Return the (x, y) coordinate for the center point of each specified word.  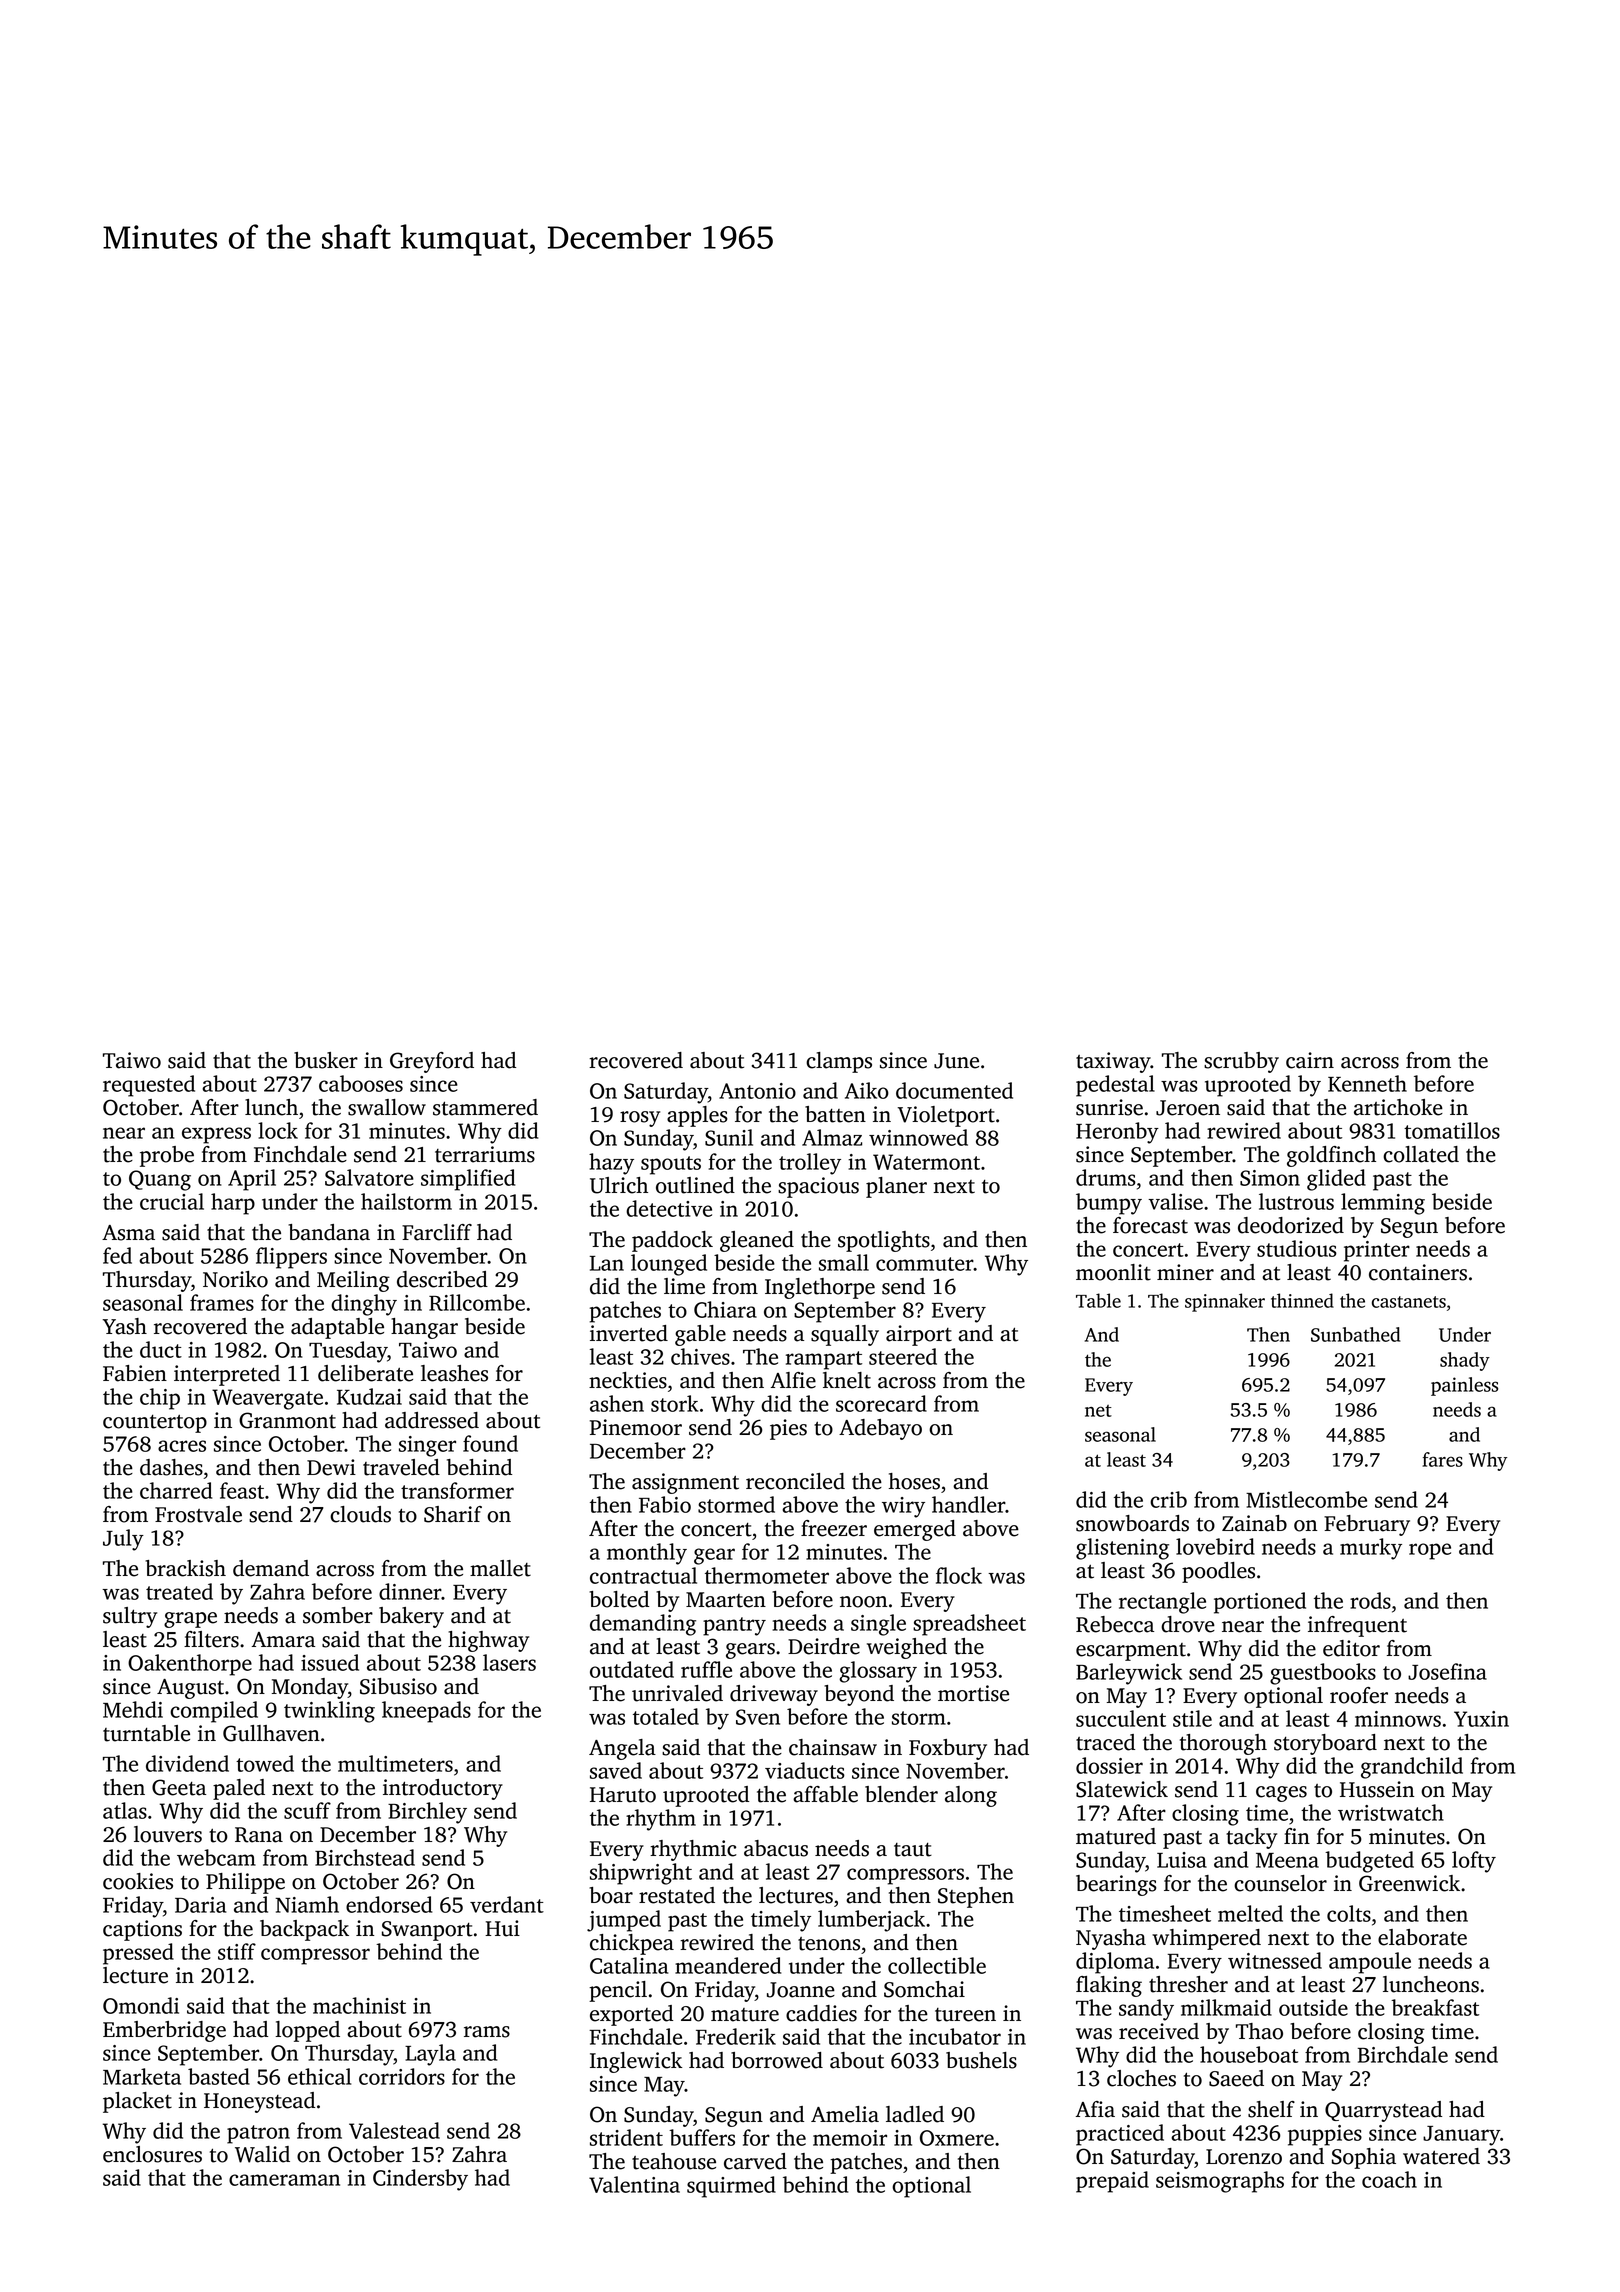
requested (149, 1086)
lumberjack (871, 1921)
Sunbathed (1355, 1334)
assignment (685, 1483)
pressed (138, 1954)
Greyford (432, 1062)
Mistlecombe (1306, 1499)
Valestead (394, 2130)
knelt (847, 1380)
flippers (291, 1258)
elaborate (1422, 1937)
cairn (1310, 1060)
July (123, 1540)
